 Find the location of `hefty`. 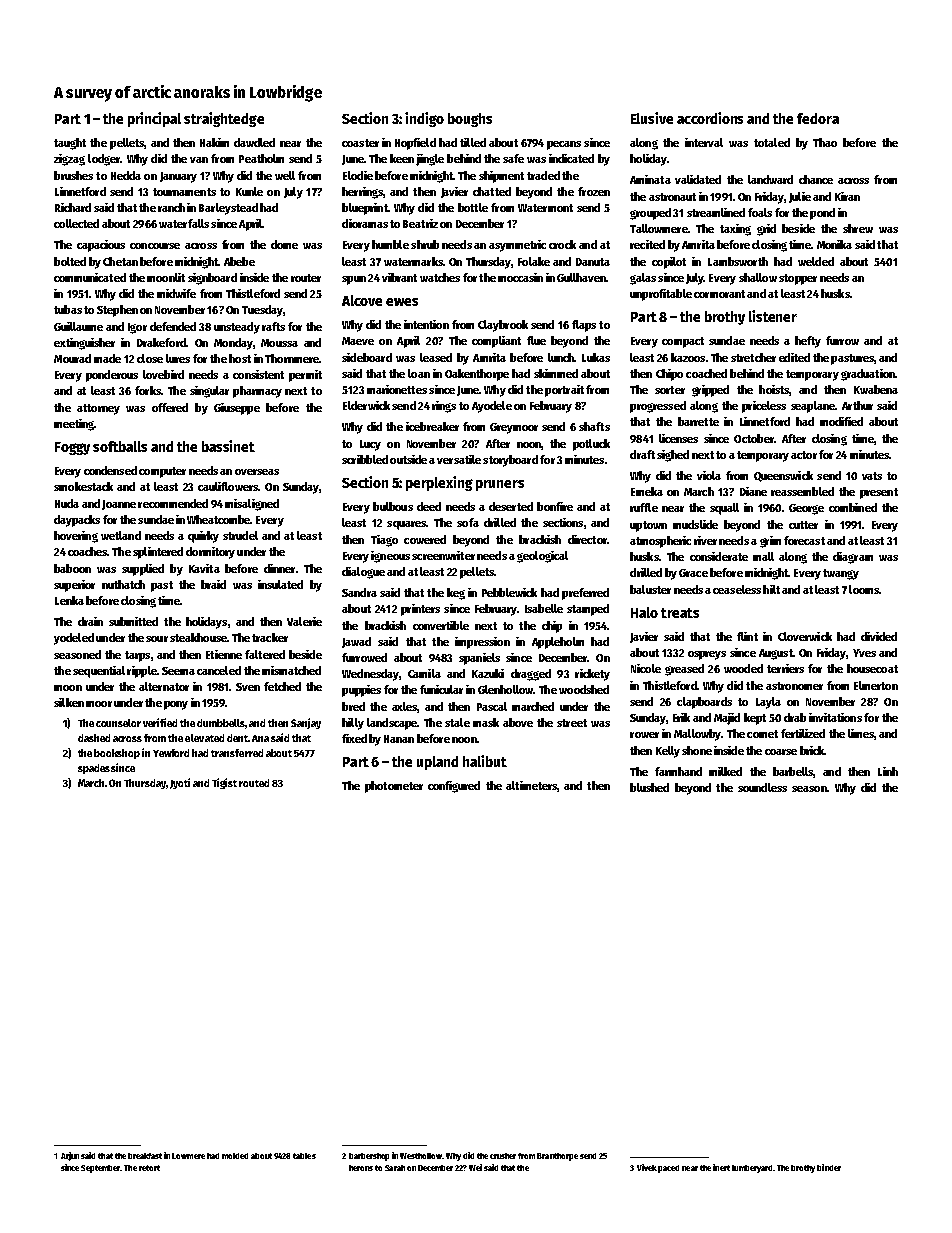

hefty is located at coordinates (808, 342).
